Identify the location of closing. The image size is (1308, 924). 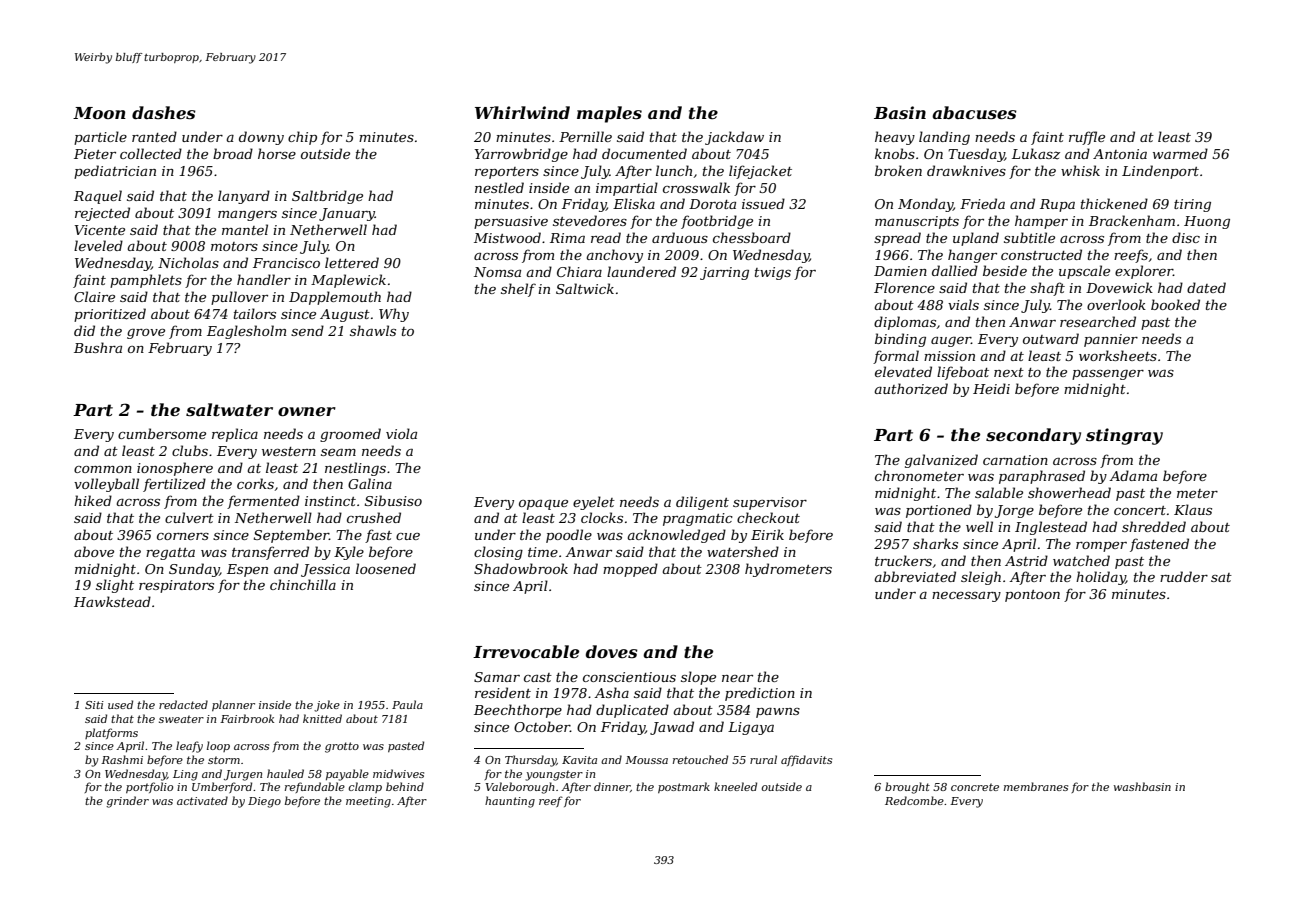
(498, 553).
